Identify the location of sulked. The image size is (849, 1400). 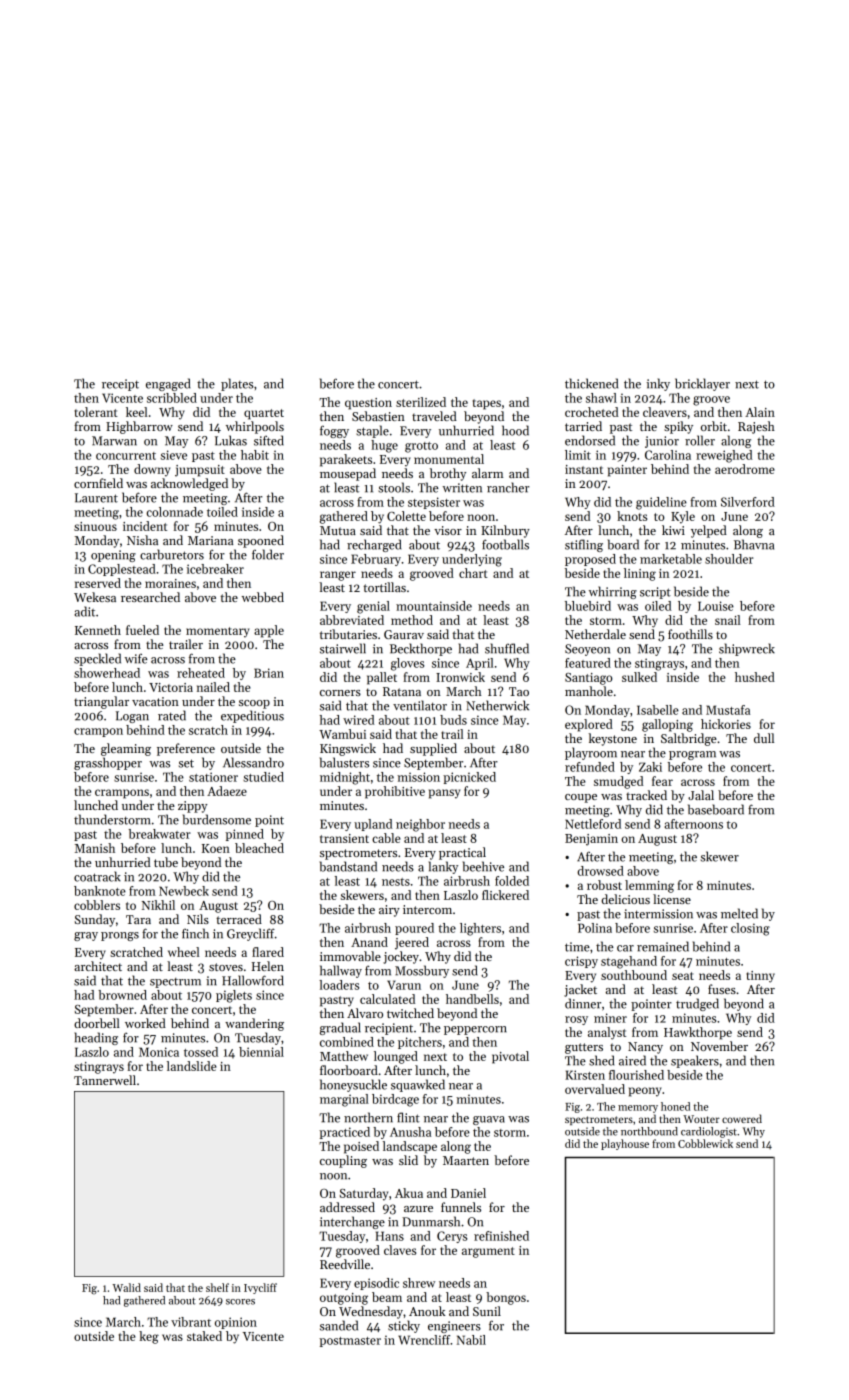
(639, 677).
